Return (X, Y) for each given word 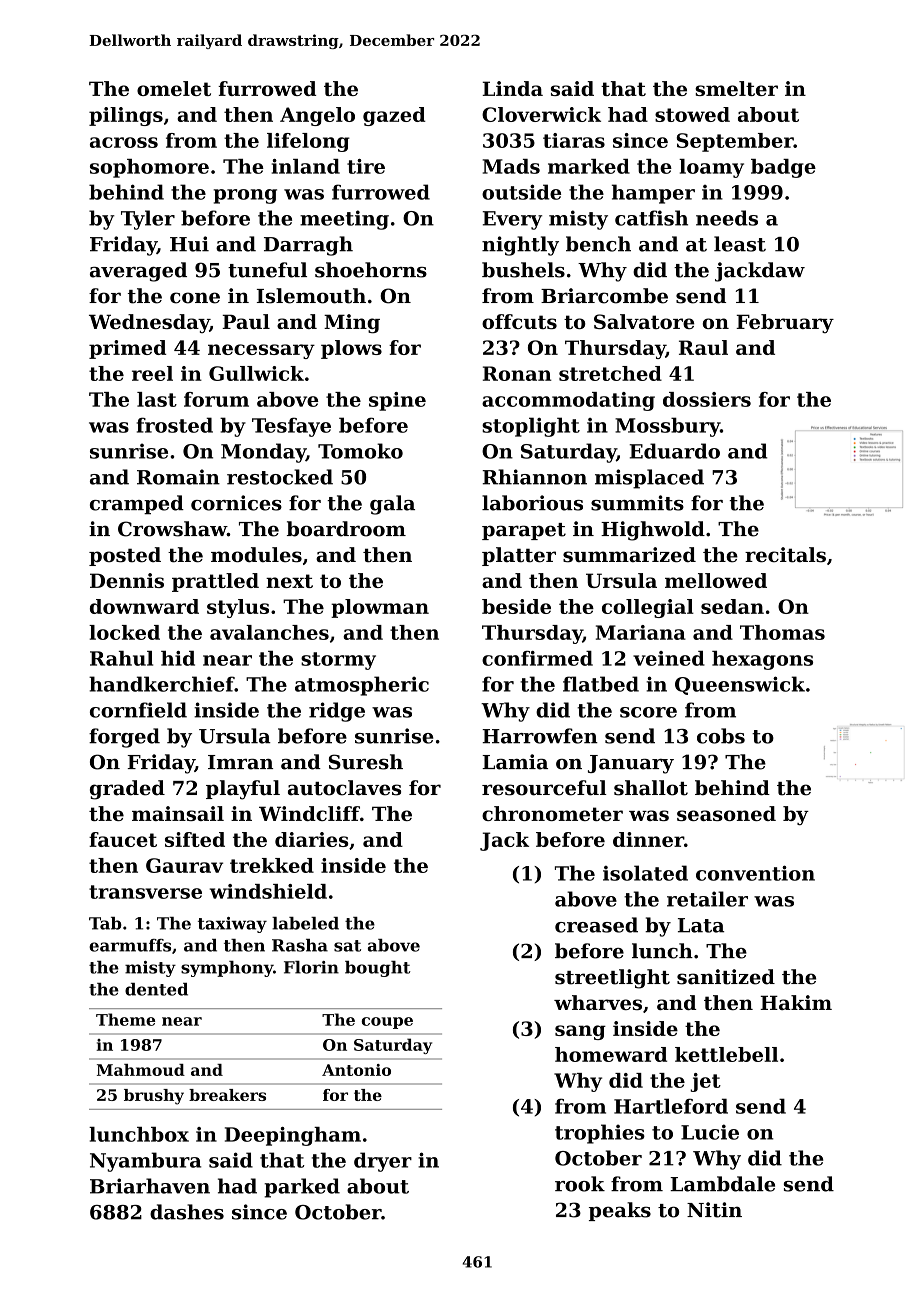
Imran (240, 762)
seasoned (726, 813)
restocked (280, 477)
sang (580, 1032)
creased (596, 925)
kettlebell (726, 1054)
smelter (736, 88)
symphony (227, 969)
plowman (380, 608)
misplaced (649, 479)
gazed (394, 116)
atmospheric (362, 686)
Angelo (317, 116)
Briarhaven (150, 1186)
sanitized (726, 977)
